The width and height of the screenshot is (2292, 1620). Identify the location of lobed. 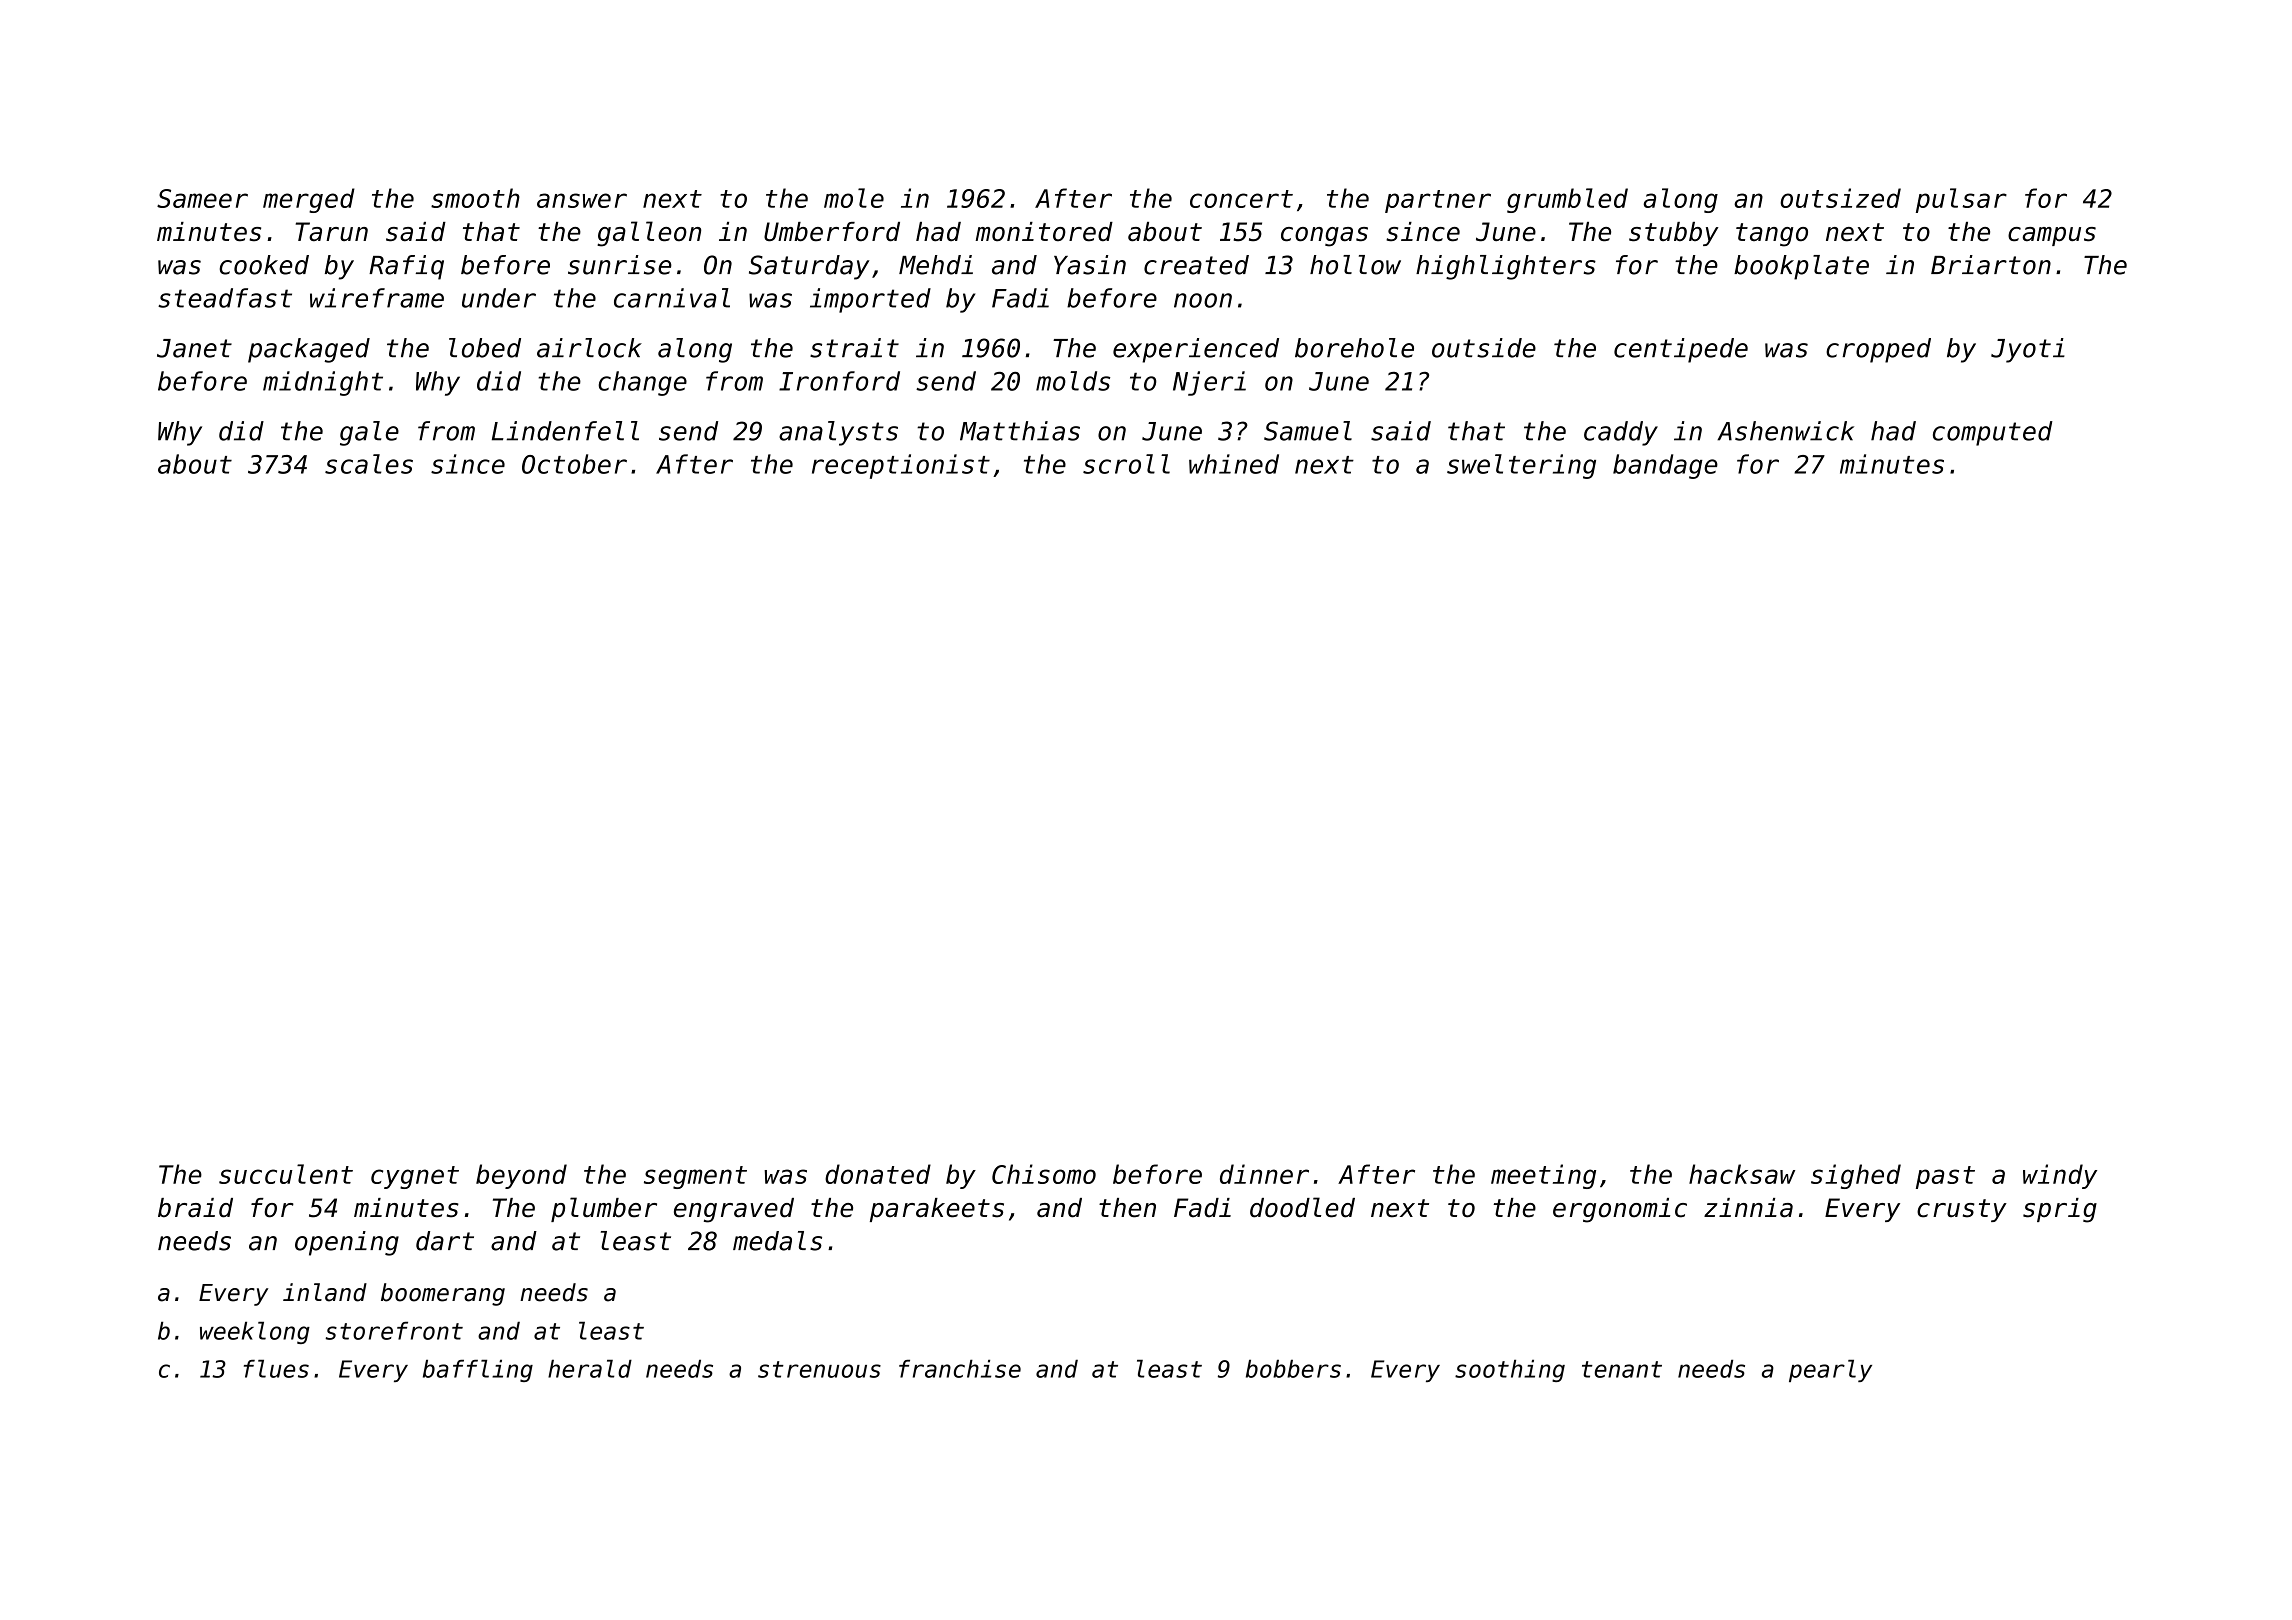
(485, 348).
